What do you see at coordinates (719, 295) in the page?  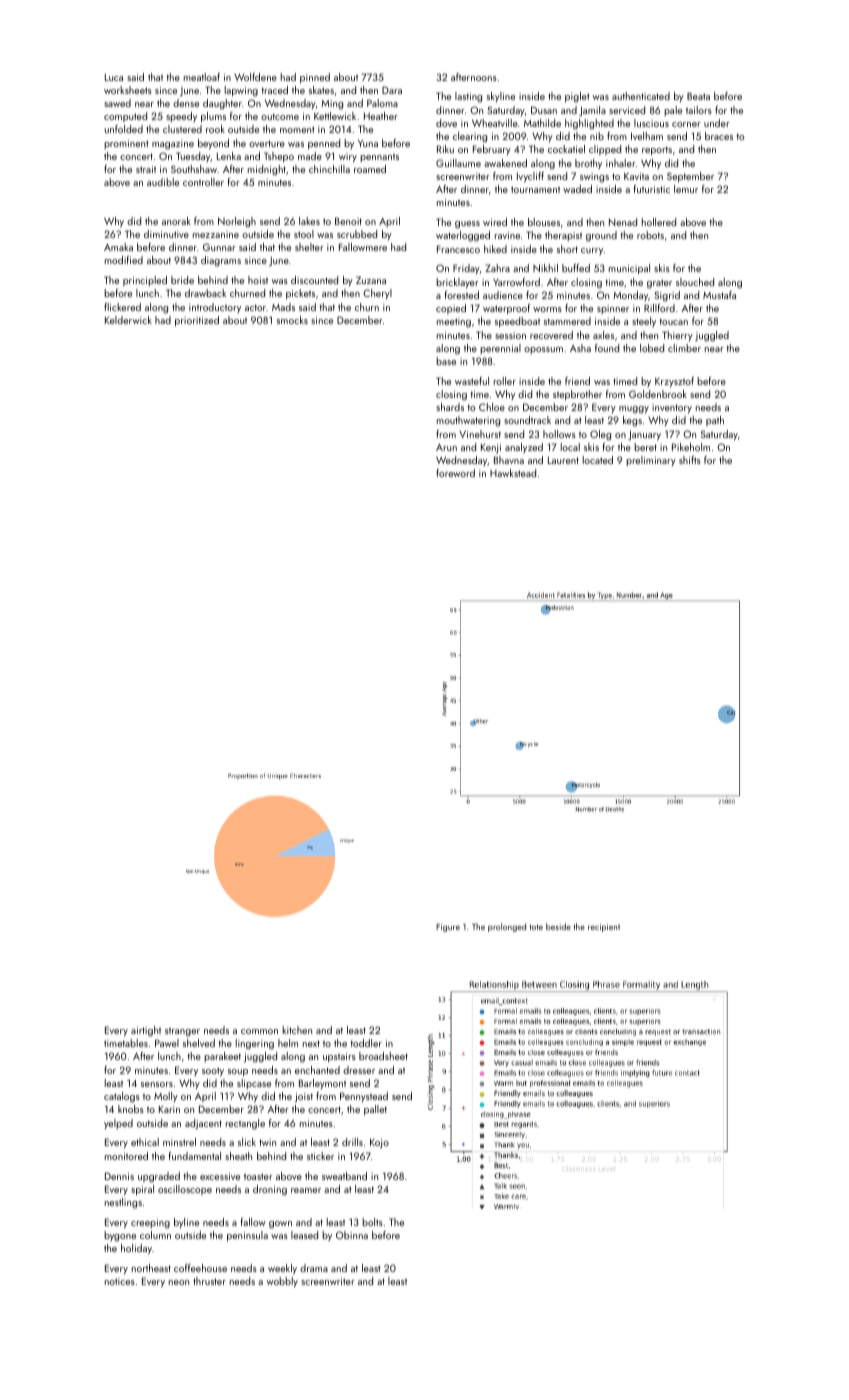 I see `Mustafa` at bounding box center [719, 295].
